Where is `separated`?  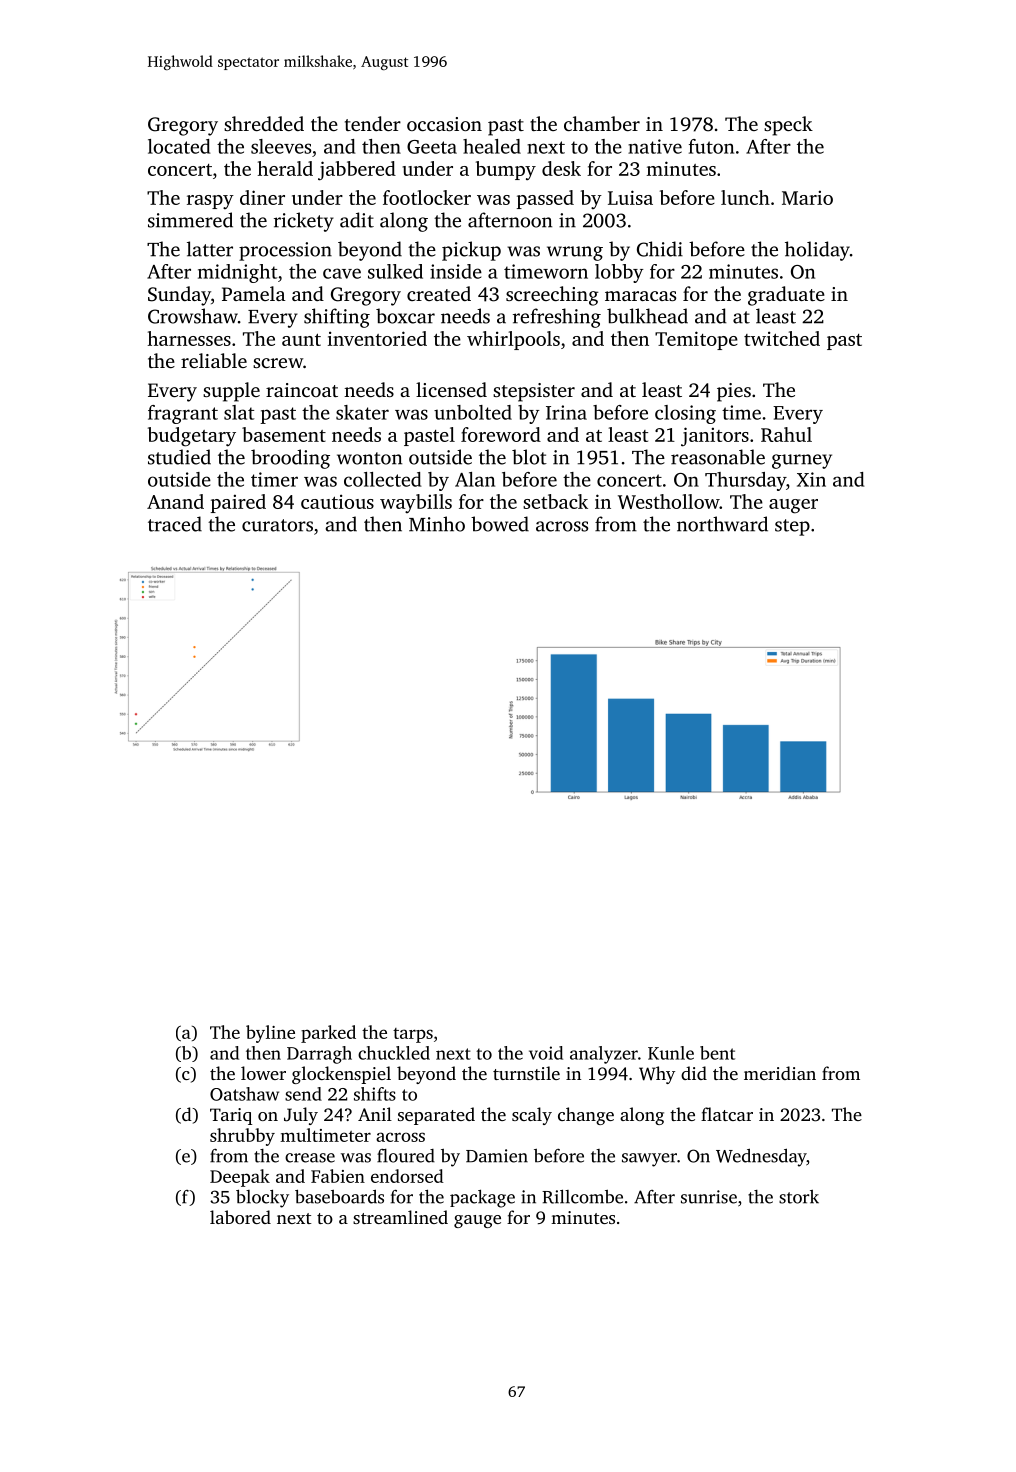 separated is located at coordinates (436, 1116).
